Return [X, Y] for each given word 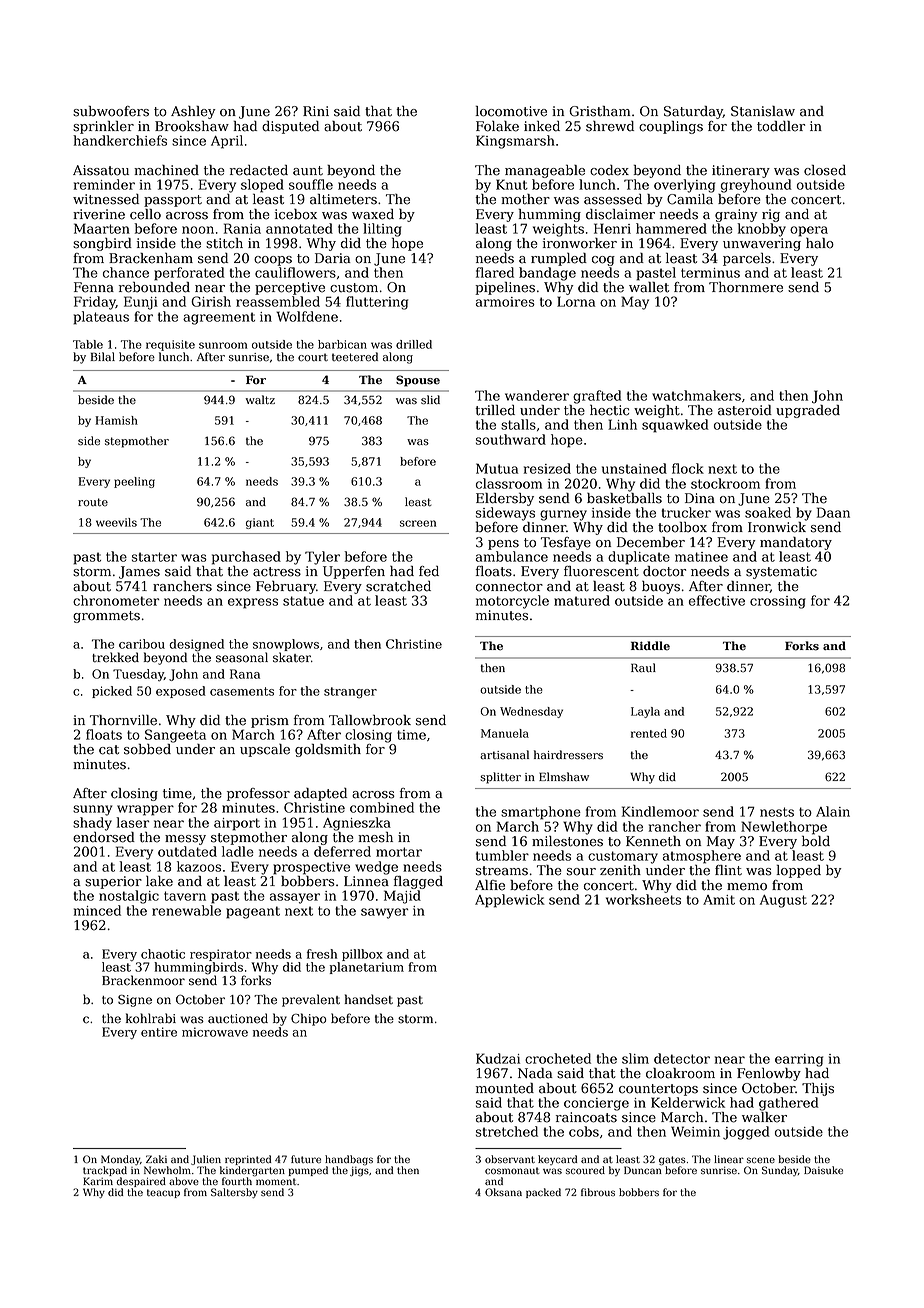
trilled [495, 410]
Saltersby [234, 1193]
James [139, 572]
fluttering [377, 303]
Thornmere [746, 287]
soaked [768, 512]
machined [166, 170]
